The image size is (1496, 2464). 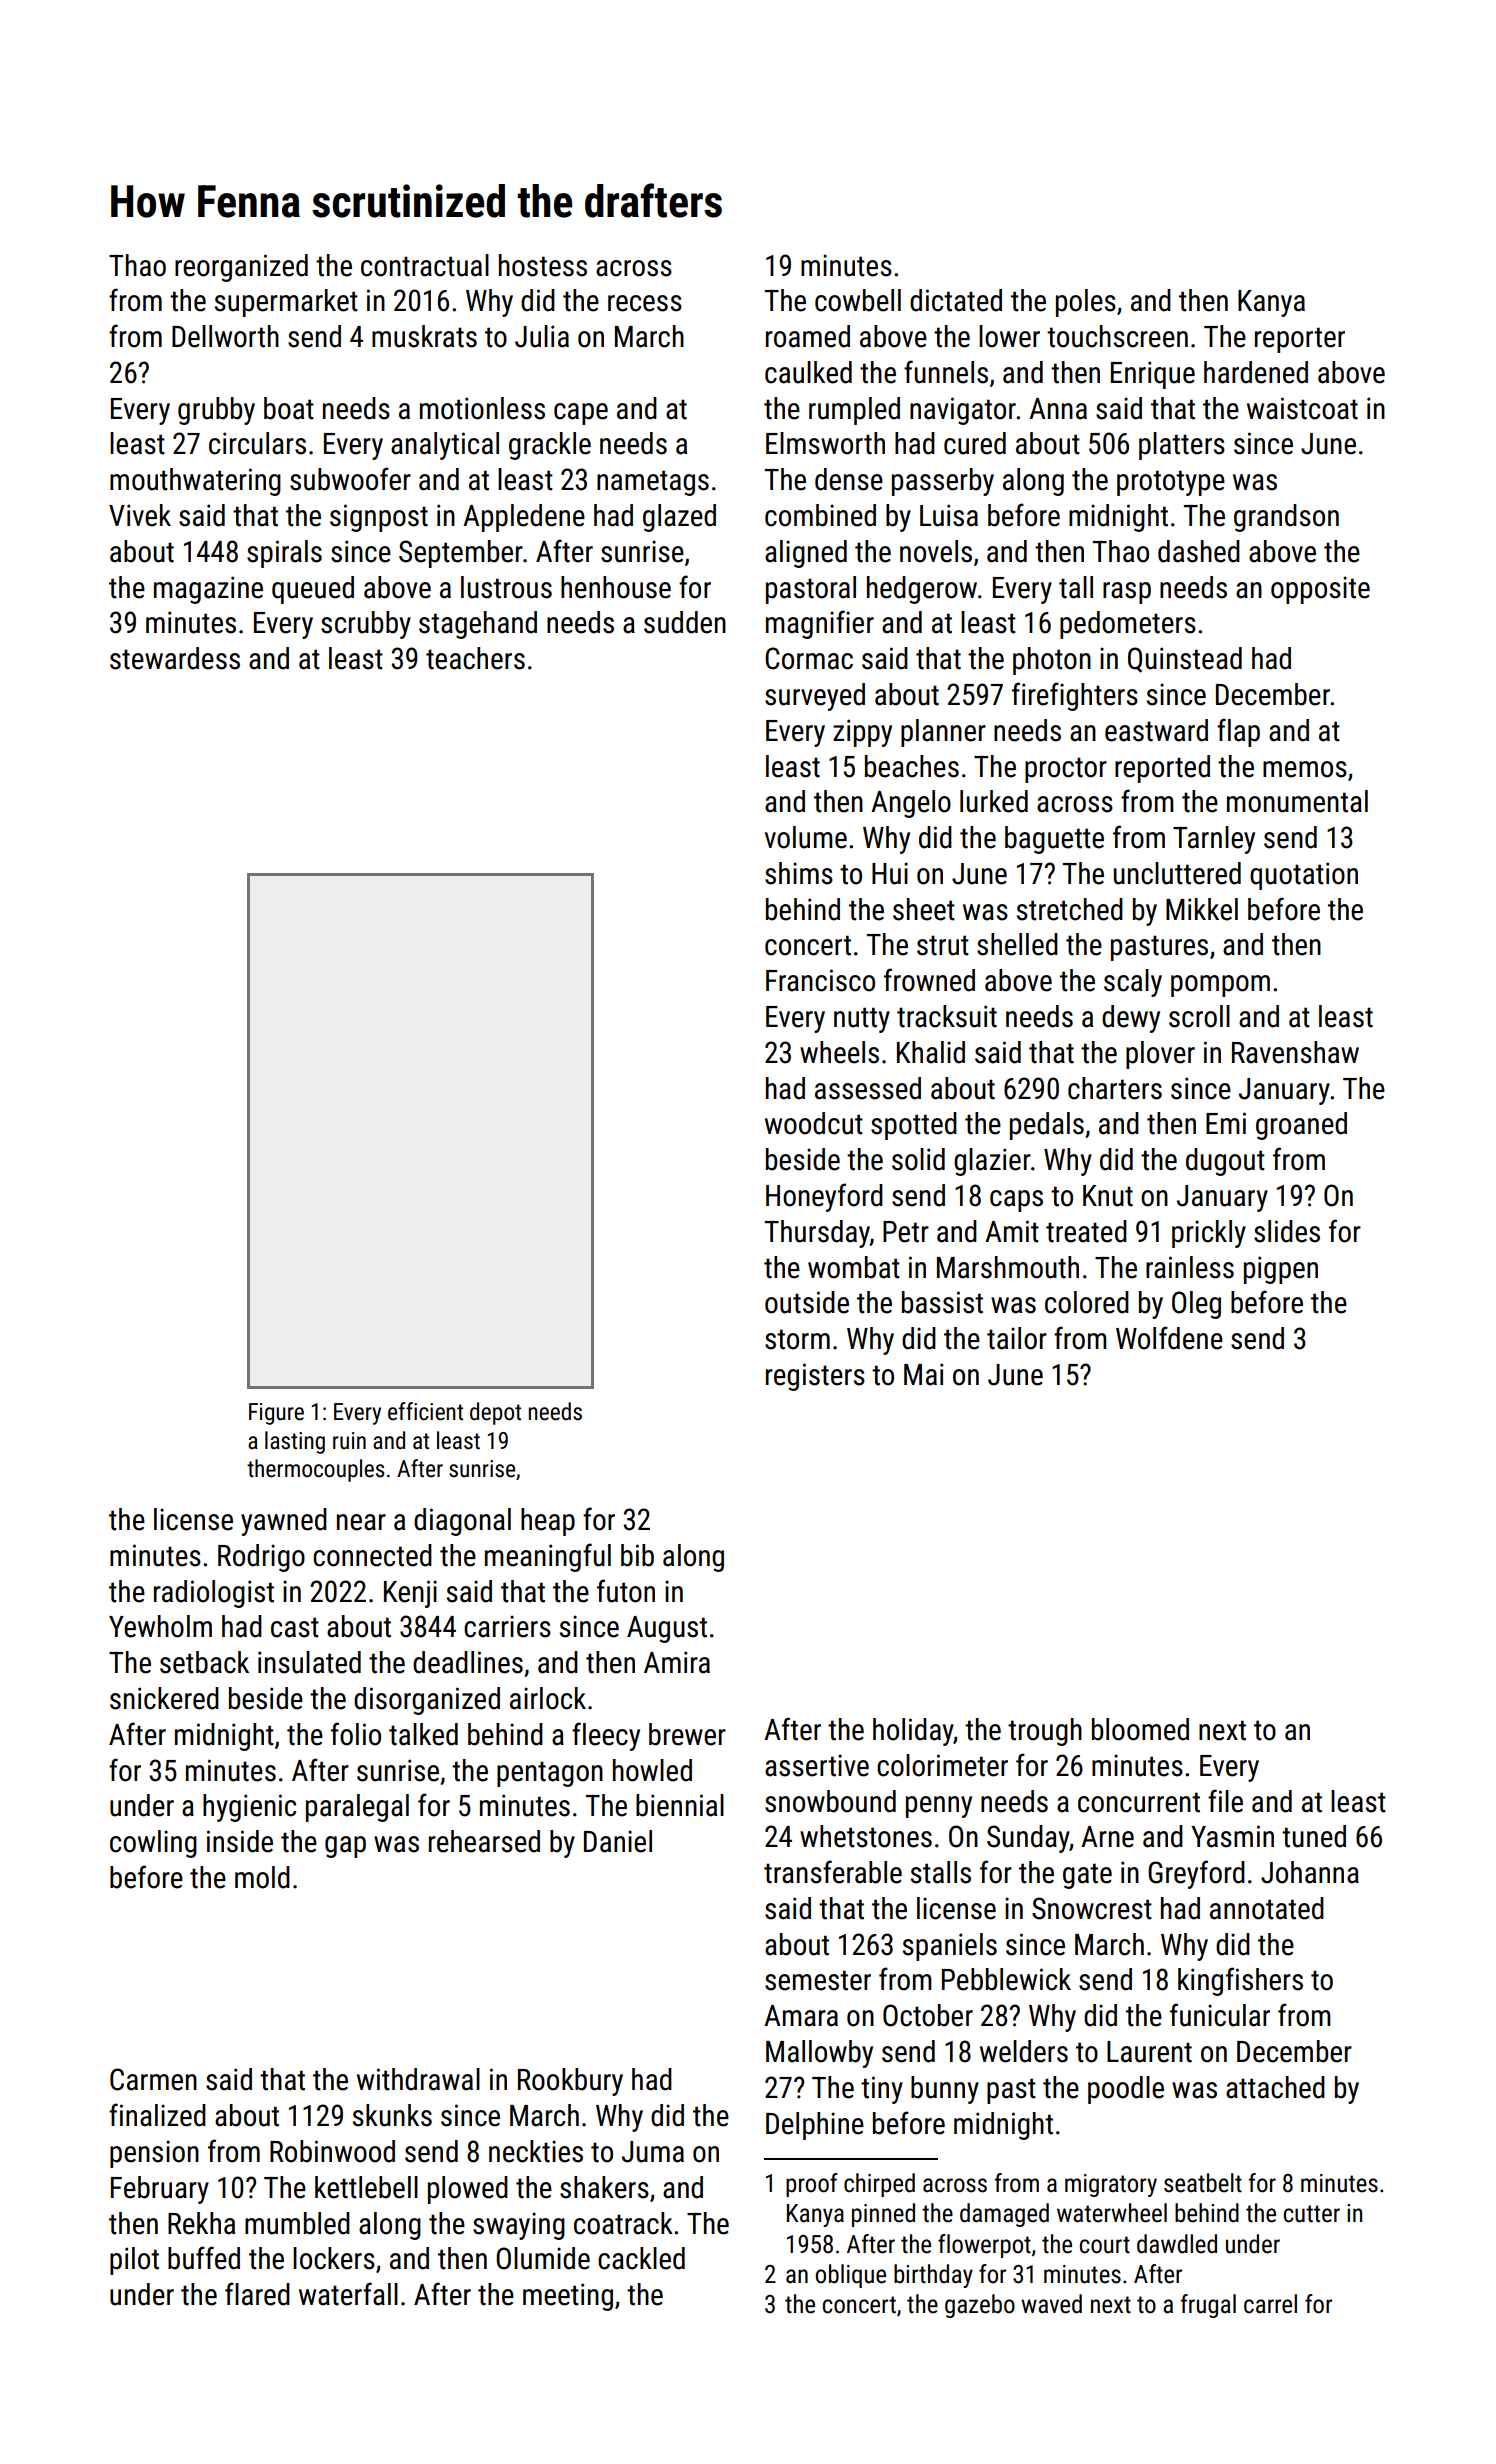 What do you see at coordinates (1054, 840) in the screenshot?
I see `baguette` at bounding box center [1054, 840].
